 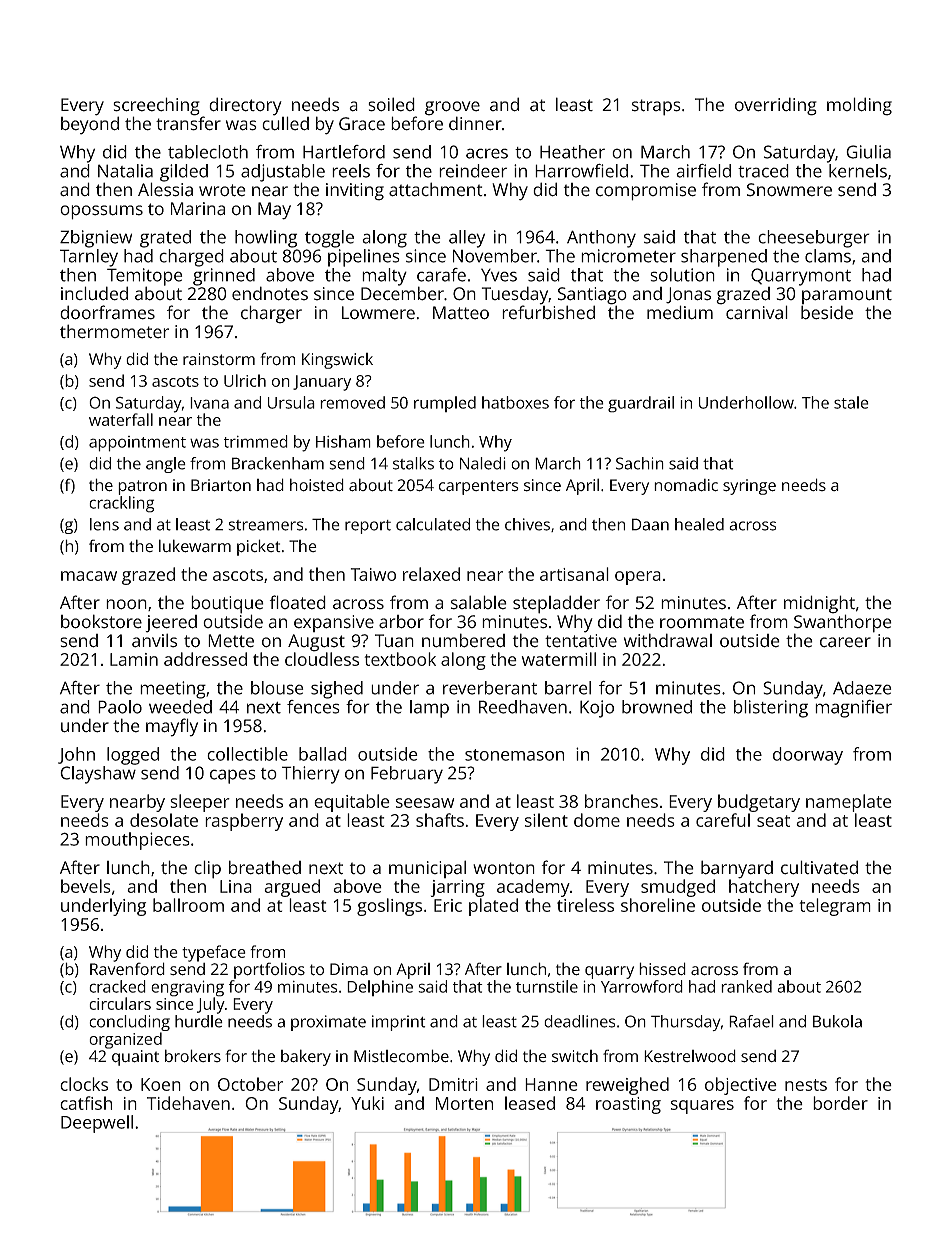 I want to click on weeded, so click(x=180, y=707).
